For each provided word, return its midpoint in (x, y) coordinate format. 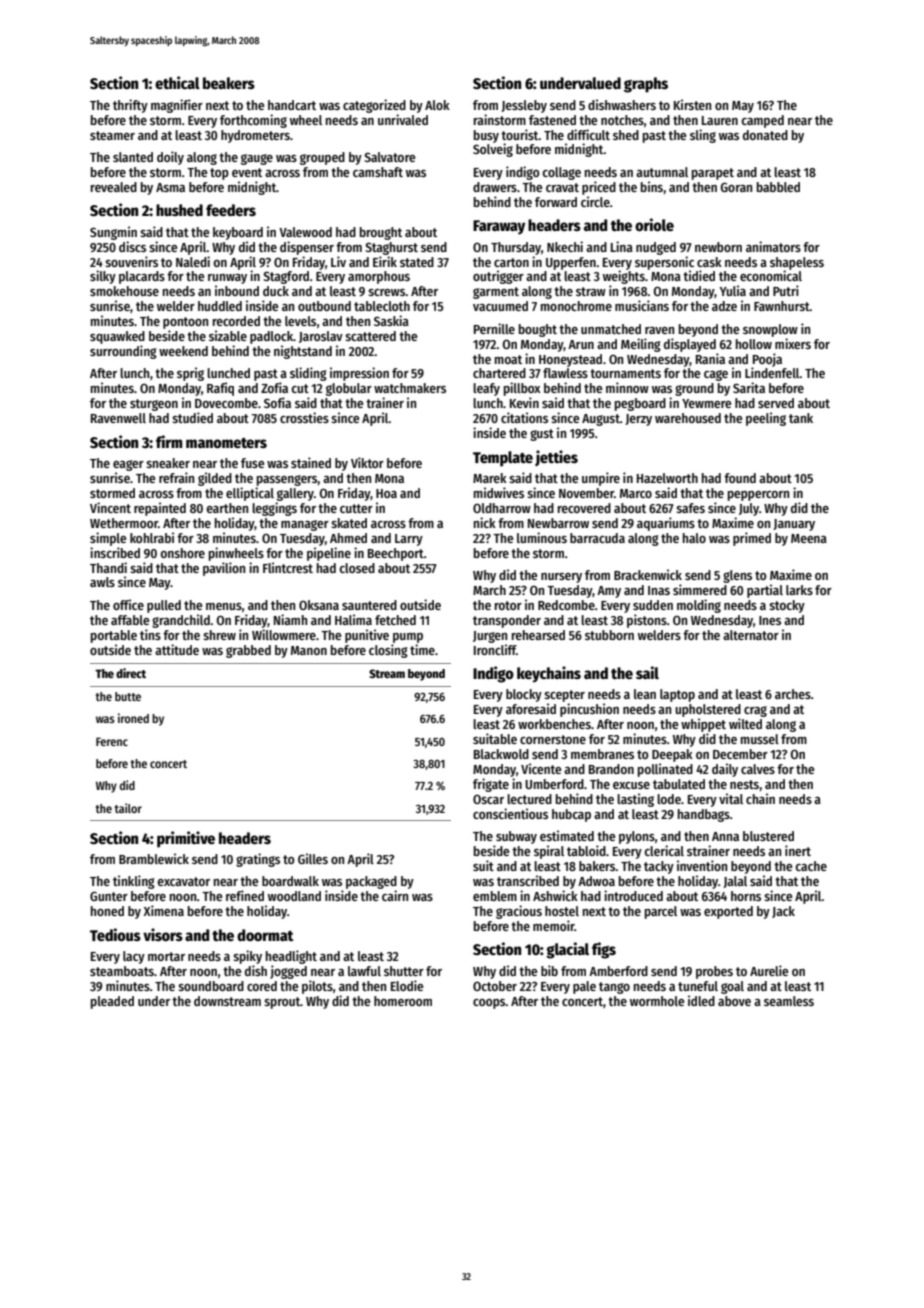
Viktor (367, 462)
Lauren (720, 120)
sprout (282, 1003)
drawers (495, 187)
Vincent (110, 507)
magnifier (177, 106)
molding (699, 606)
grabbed (248, 651)
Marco (636, 493)
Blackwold (501, 754)
